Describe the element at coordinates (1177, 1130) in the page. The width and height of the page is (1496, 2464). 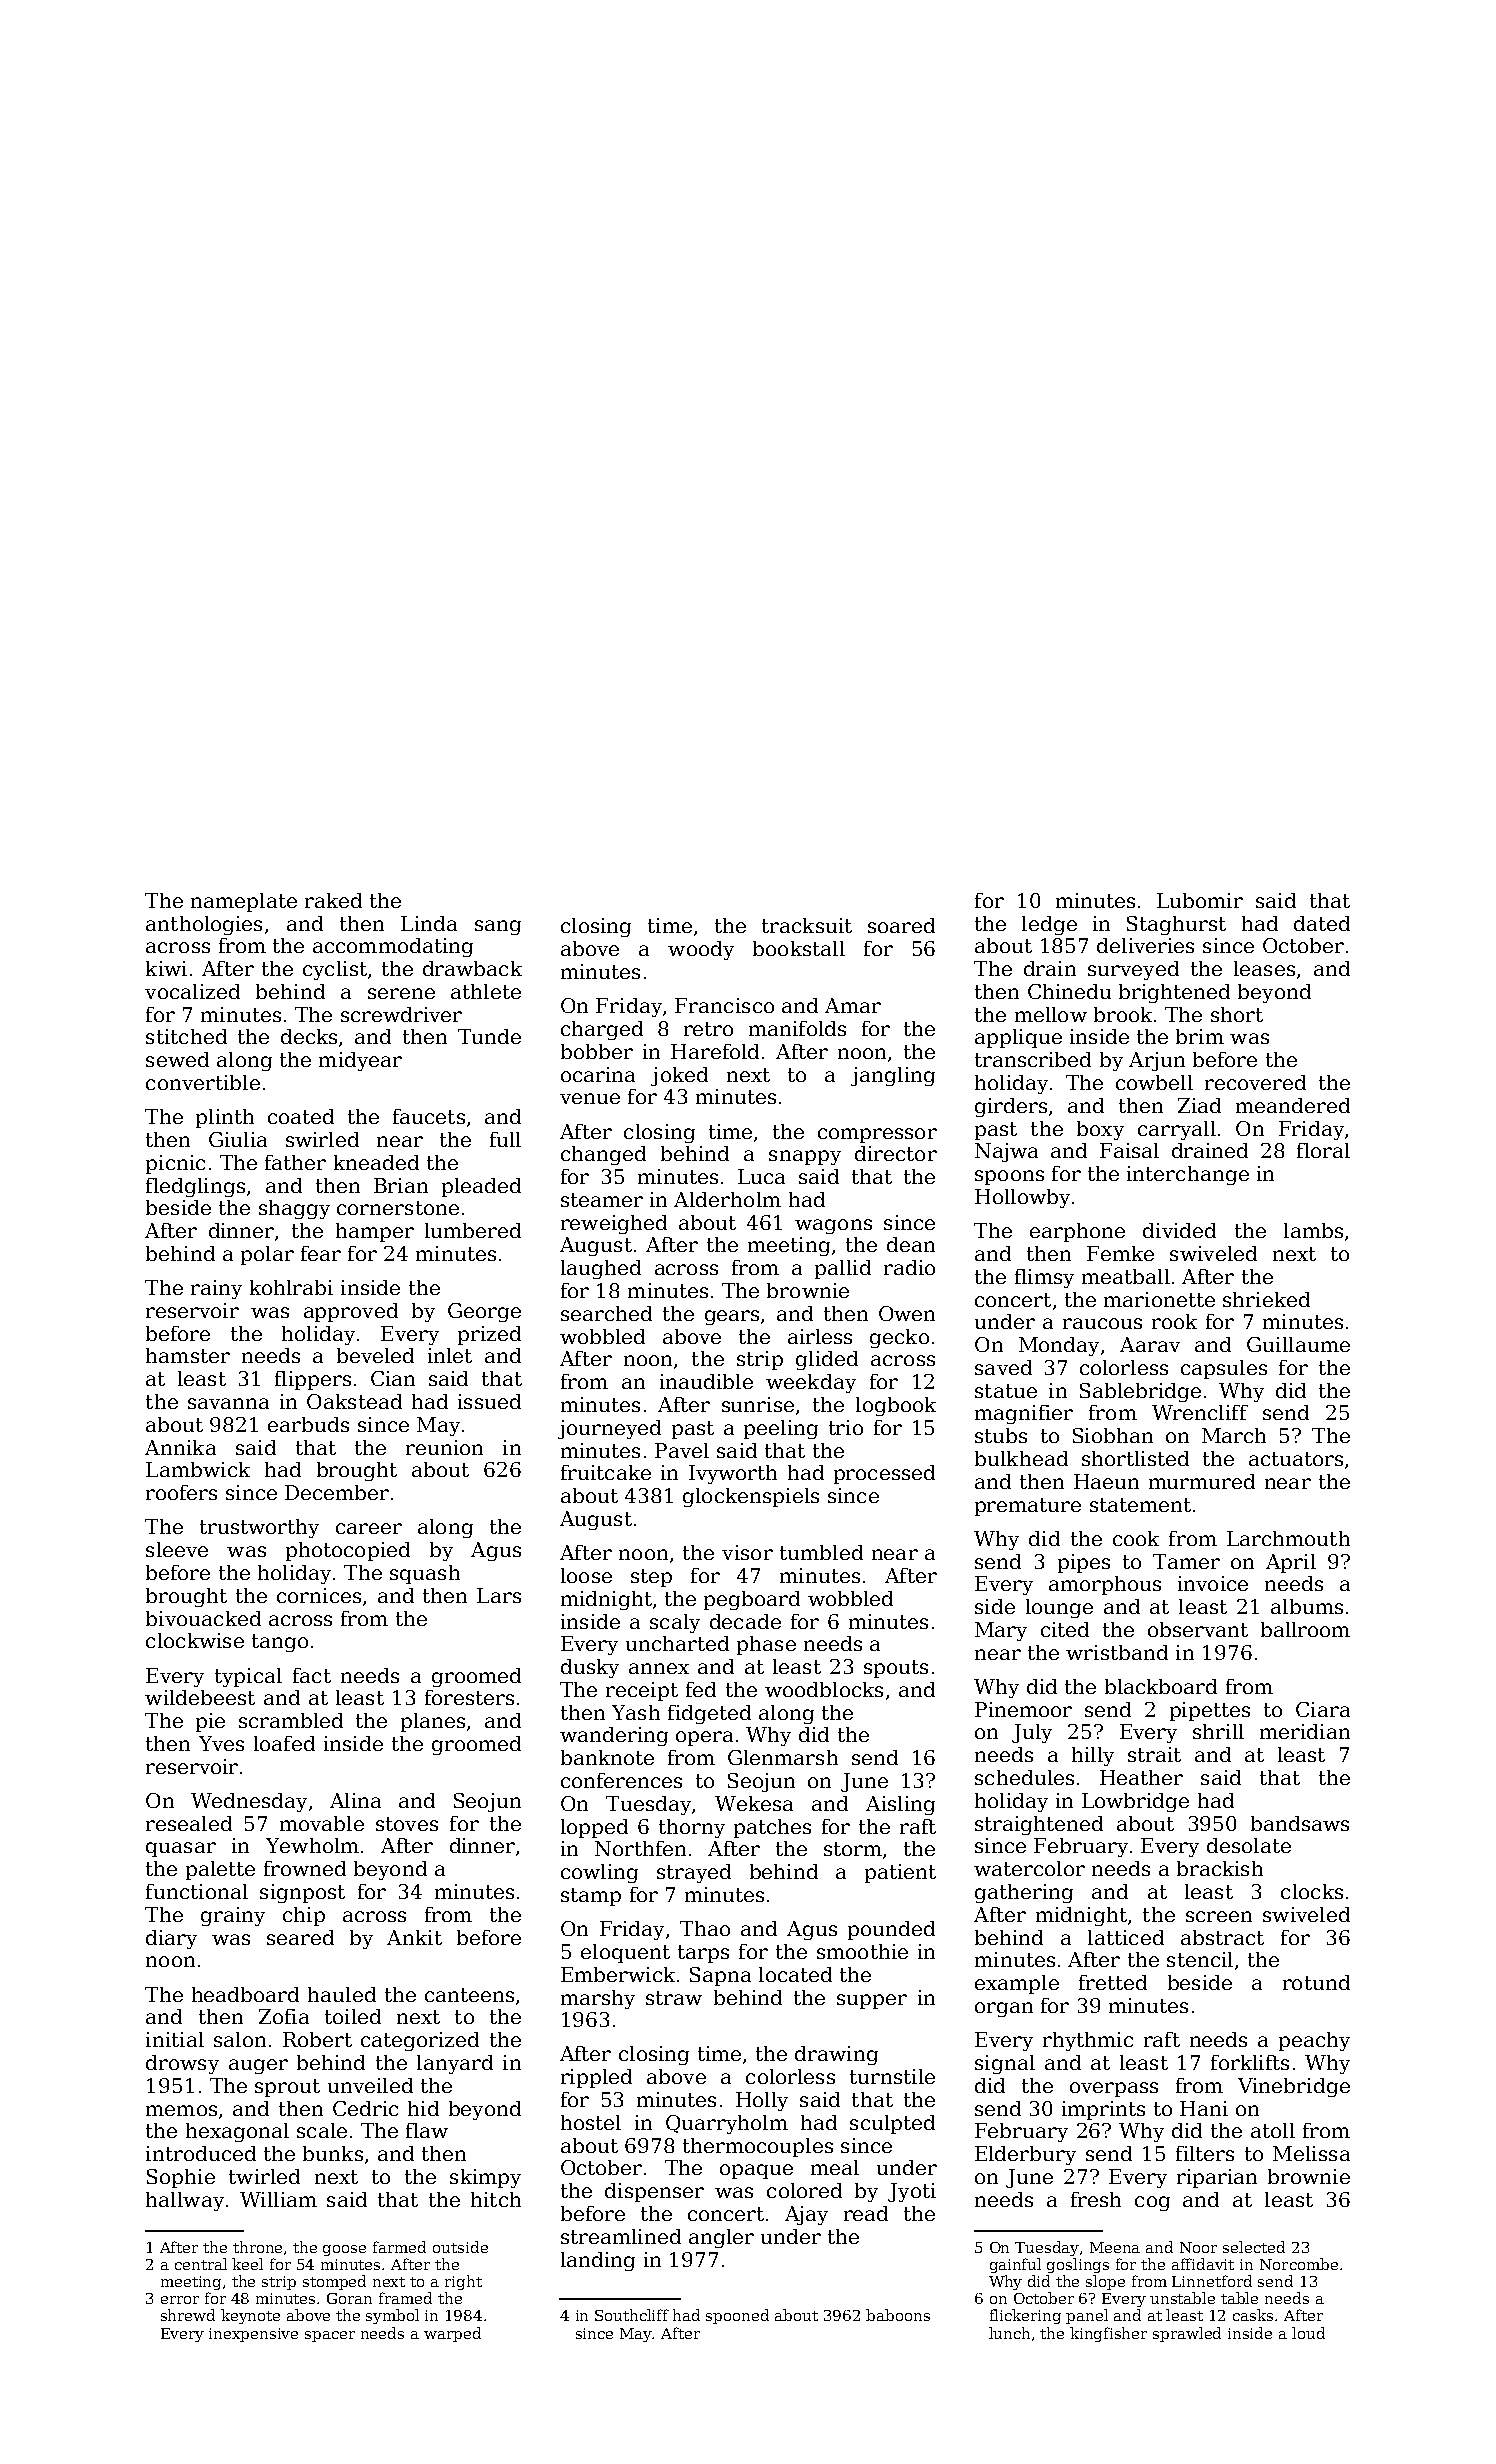
I see `carryall` at that location.
